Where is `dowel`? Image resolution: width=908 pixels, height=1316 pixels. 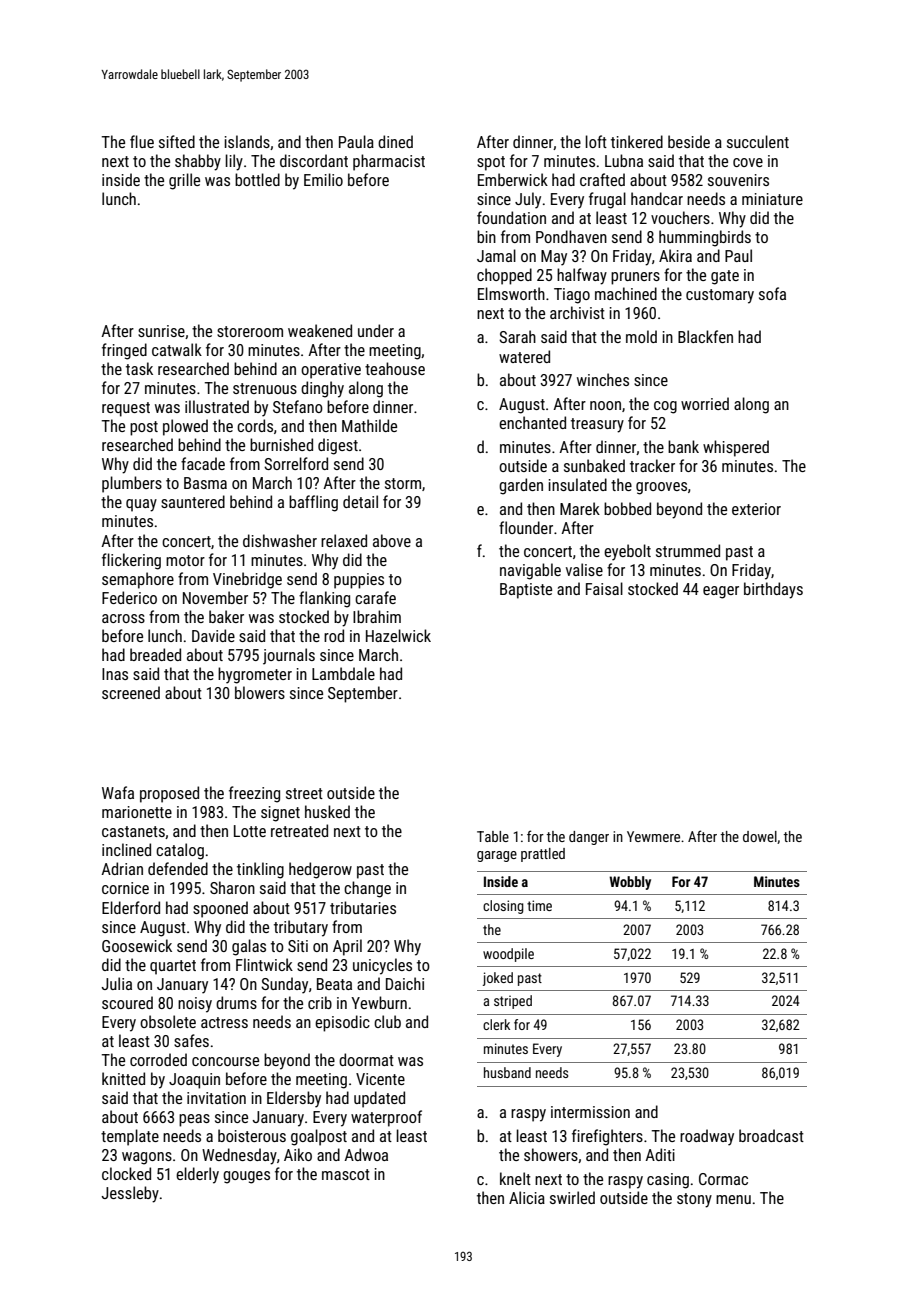 dowel is located at coordinates (760, 836).
